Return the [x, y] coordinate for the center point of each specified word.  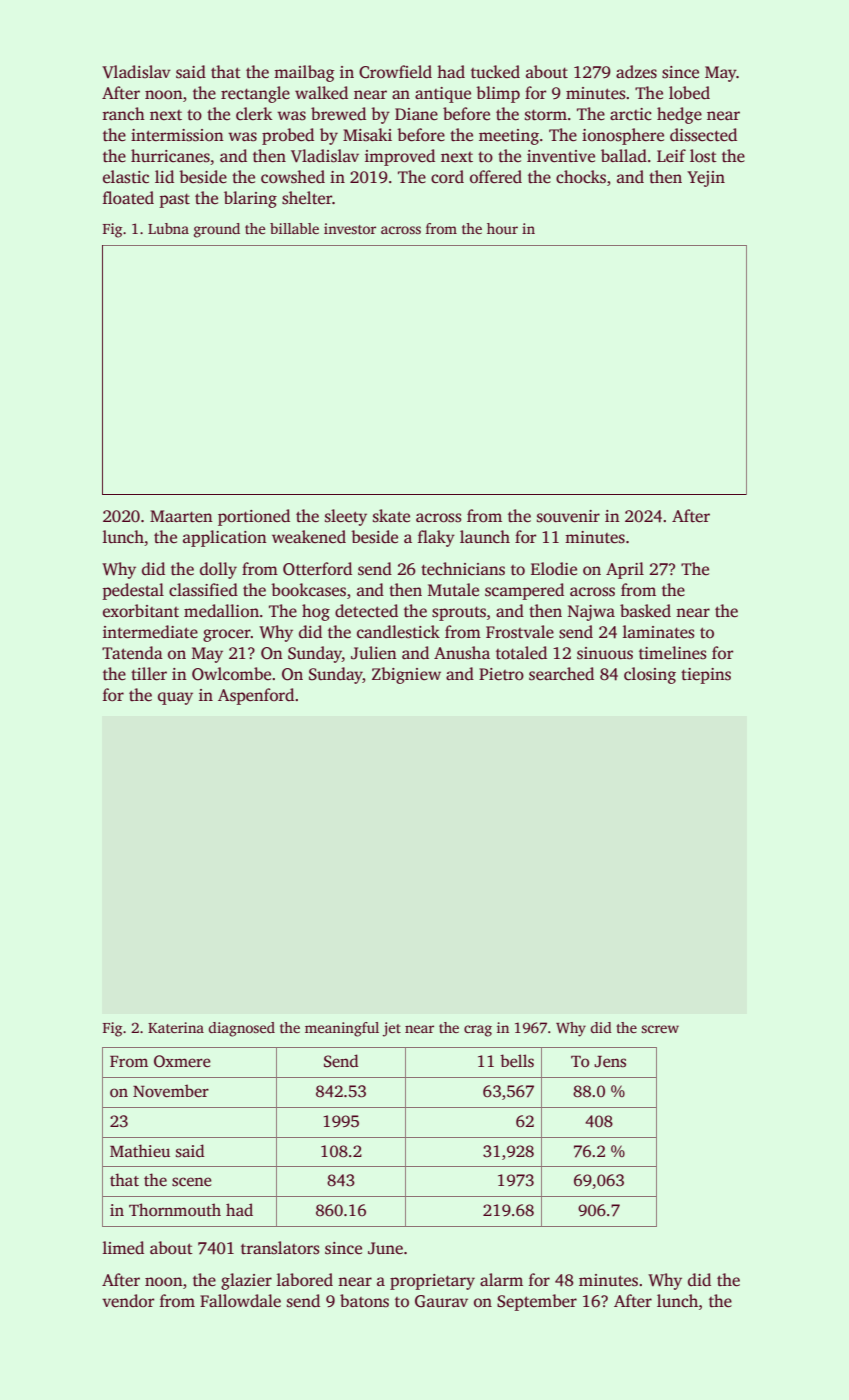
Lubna [168, 228]
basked [645, 611]
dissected [703, 135]
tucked [495, 72]
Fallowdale [240, 1301]
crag [478, 1031]
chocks [581, 177]
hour [502, 228]
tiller [149, 674]
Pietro [501, 674]
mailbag [304, 73]
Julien [374, 653]
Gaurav [441, 1301]
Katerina [176, 1027]
